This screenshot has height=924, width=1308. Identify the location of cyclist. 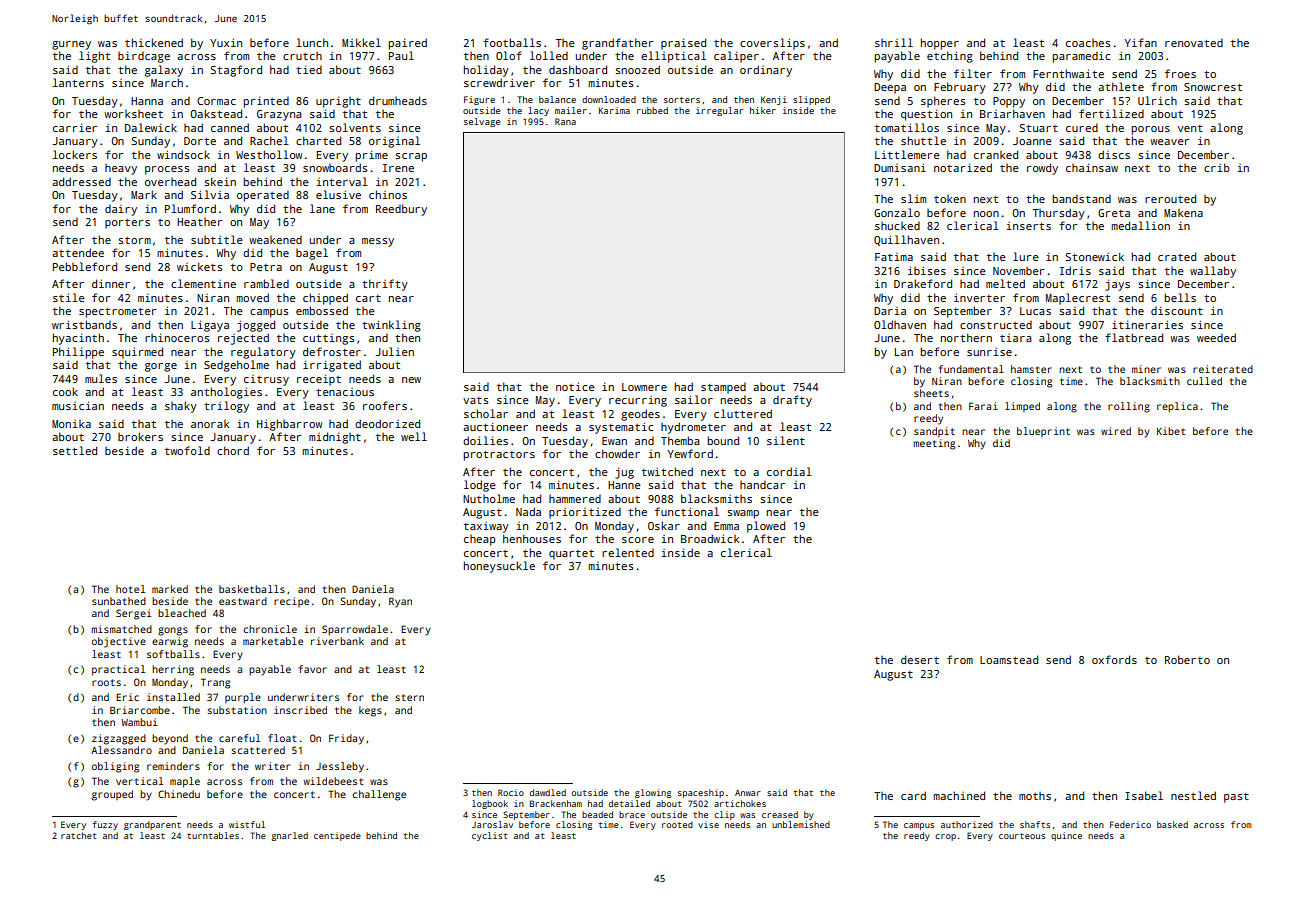
(490, 836).
